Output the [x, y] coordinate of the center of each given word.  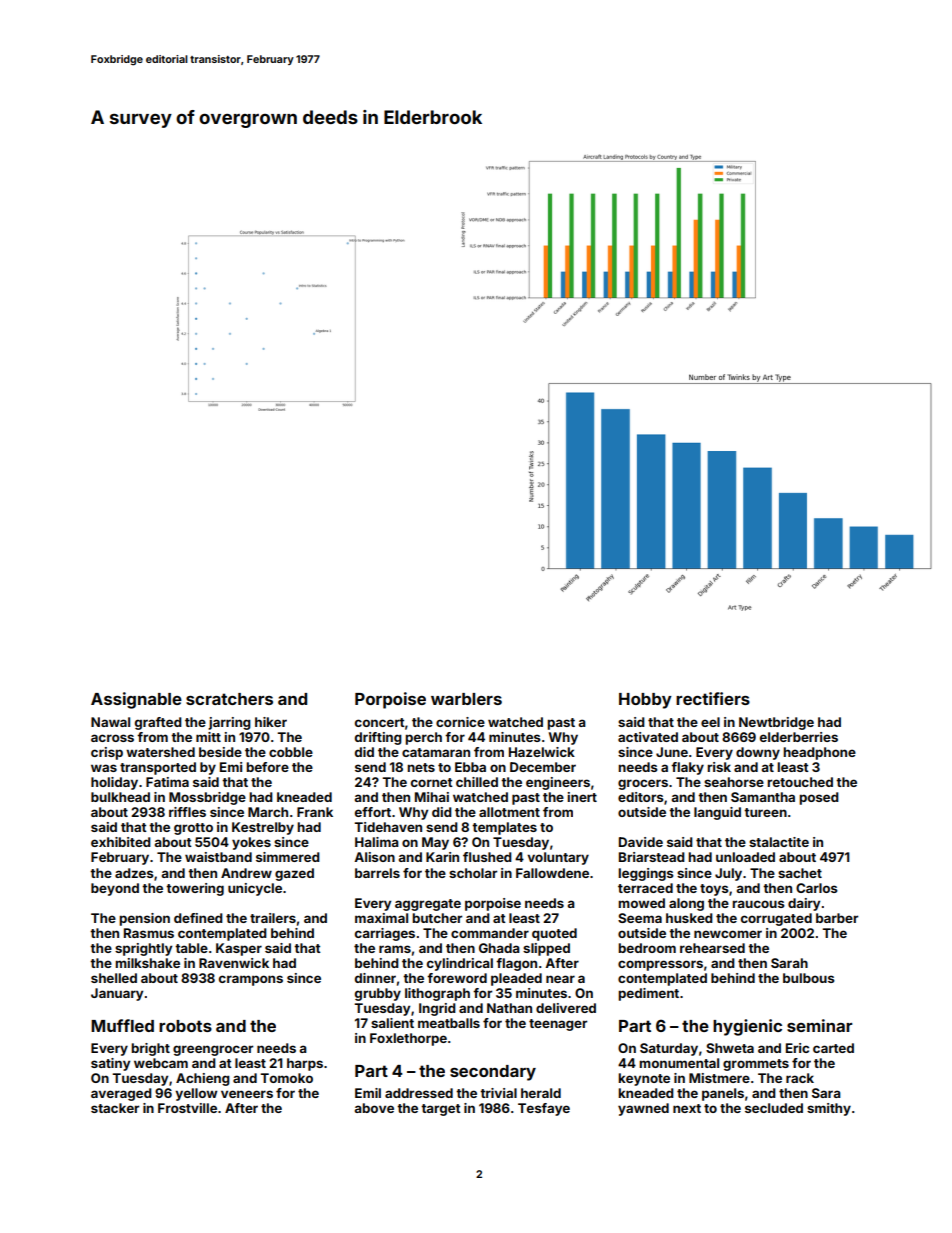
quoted [554, 934]
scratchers [229, 699]
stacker [115, 1108]
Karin [442, 857]
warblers [466, 699]
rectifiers [713, 698]
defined [198, 918]
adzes [134, 873]
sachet [800, 873]
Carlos [817, 888]
